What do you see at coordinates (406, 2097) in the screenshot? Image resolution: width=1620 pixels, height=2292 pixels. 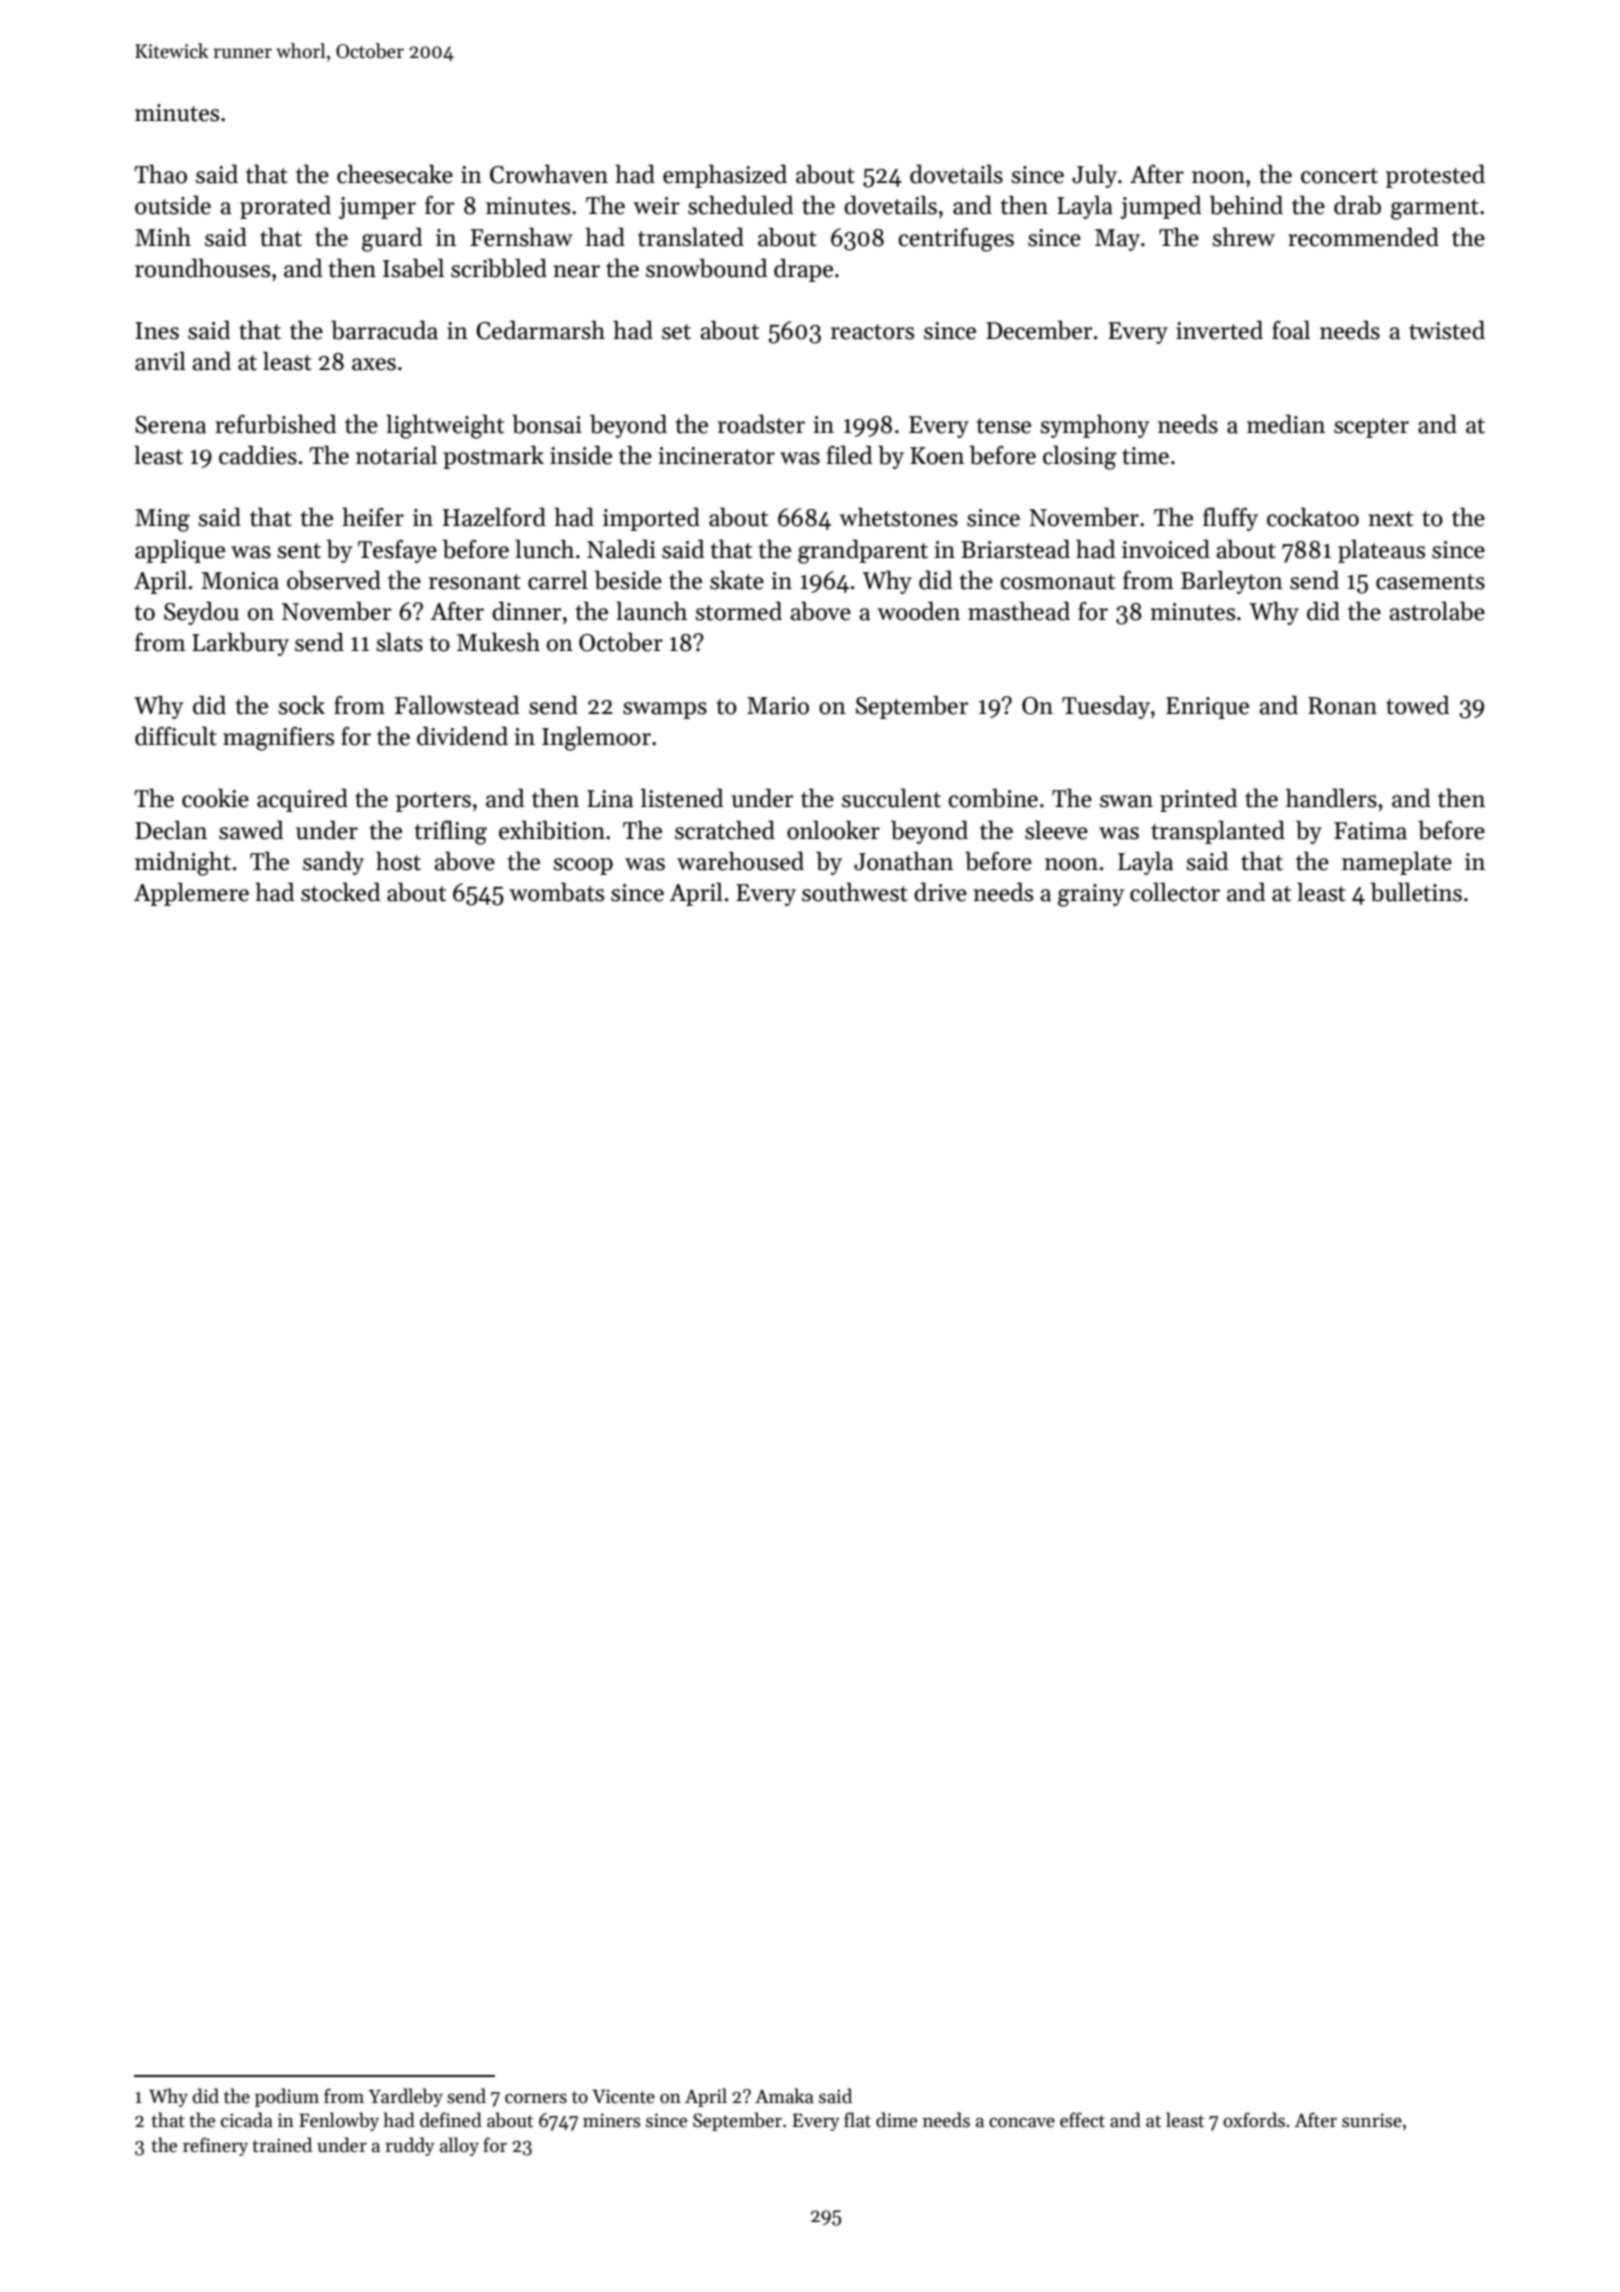 I see `Yardleby` at bounding box center [406, 2097].
